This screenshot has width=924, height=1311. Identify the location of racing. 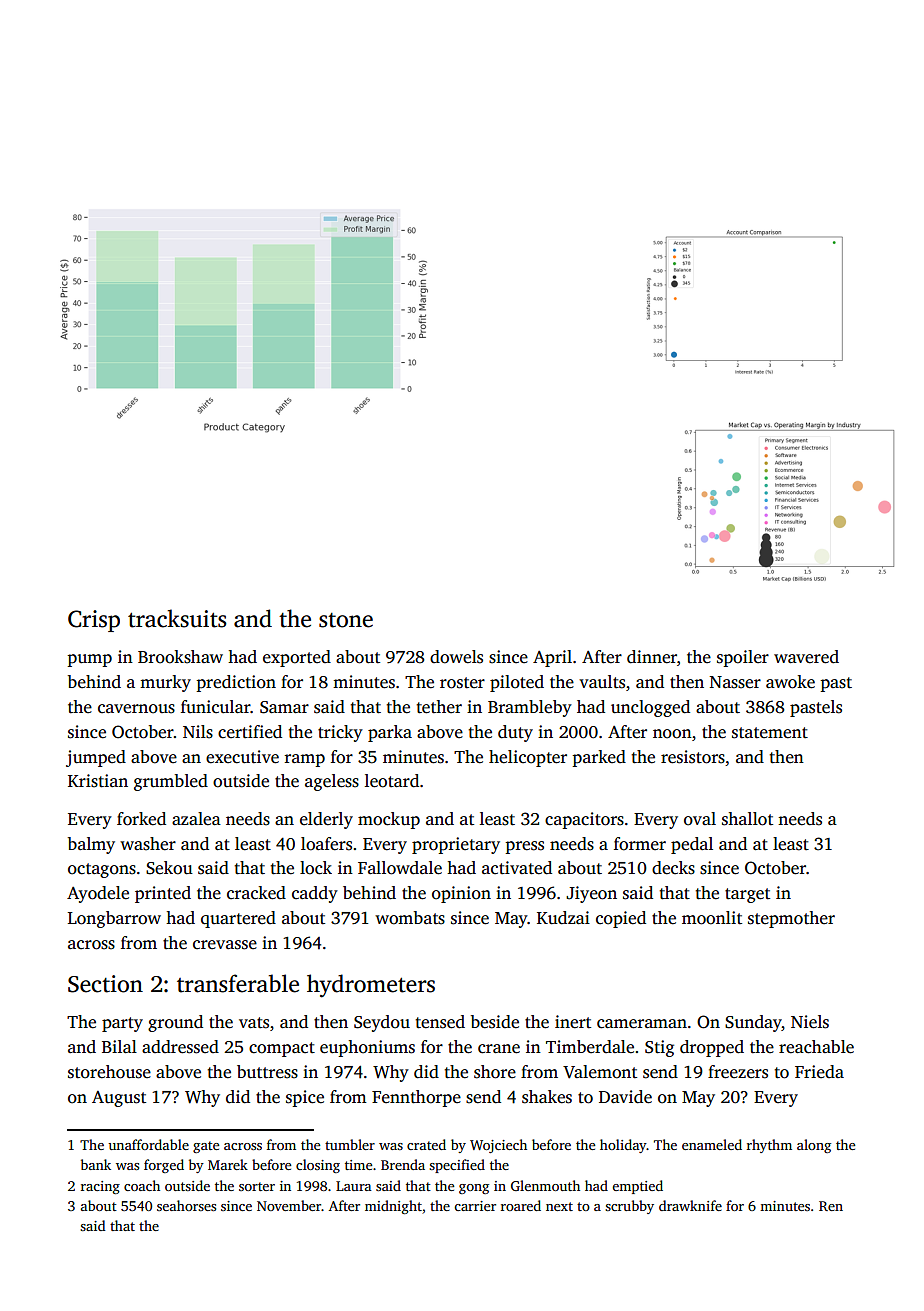
(100, 1187).
